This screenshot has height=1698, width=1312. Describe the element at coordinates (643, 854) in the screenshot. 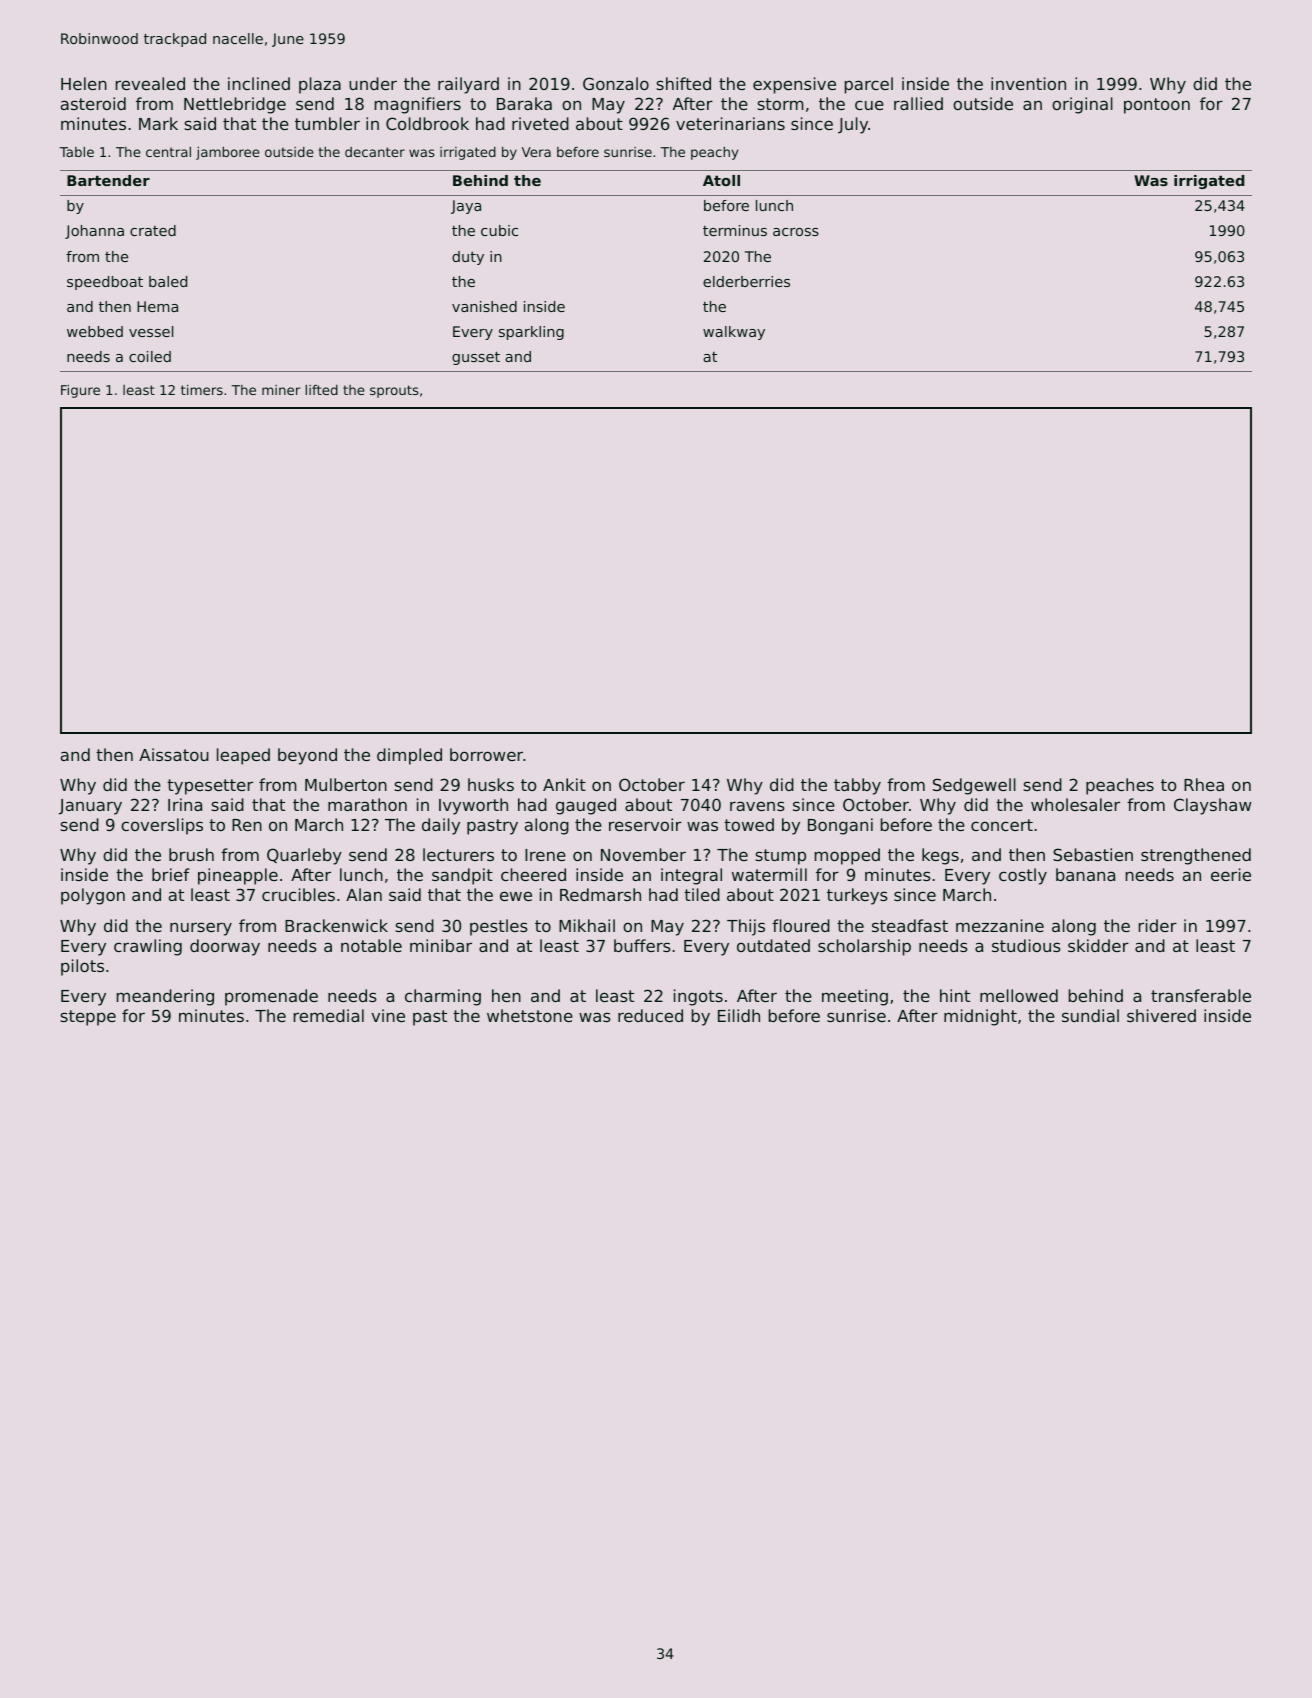

I see `November` at that location.
